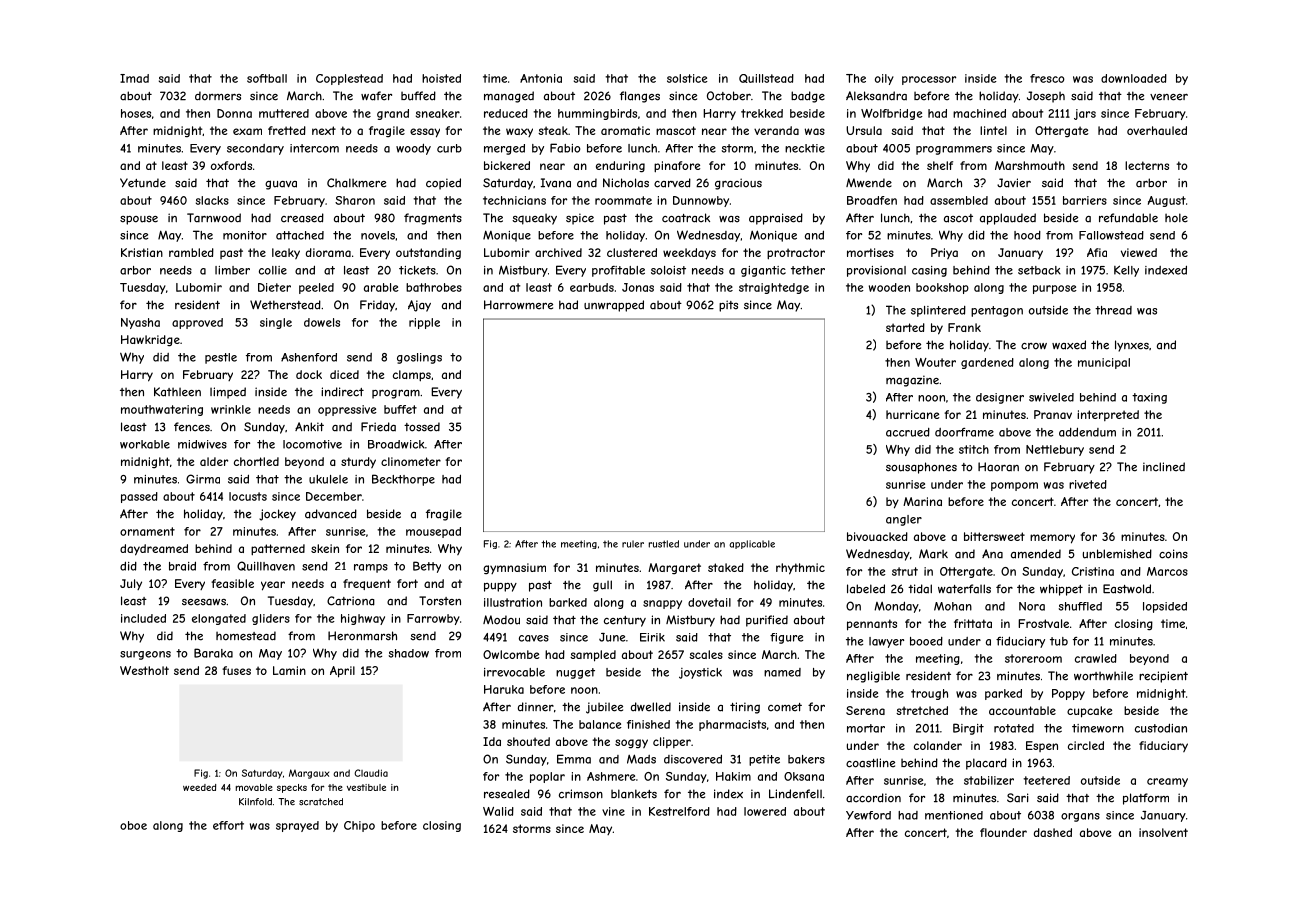 The image size is (1308, 924). What do you see at coordinates (614, 306) in the page?
I see `unwrapped` at bounding box center [614, 306].
